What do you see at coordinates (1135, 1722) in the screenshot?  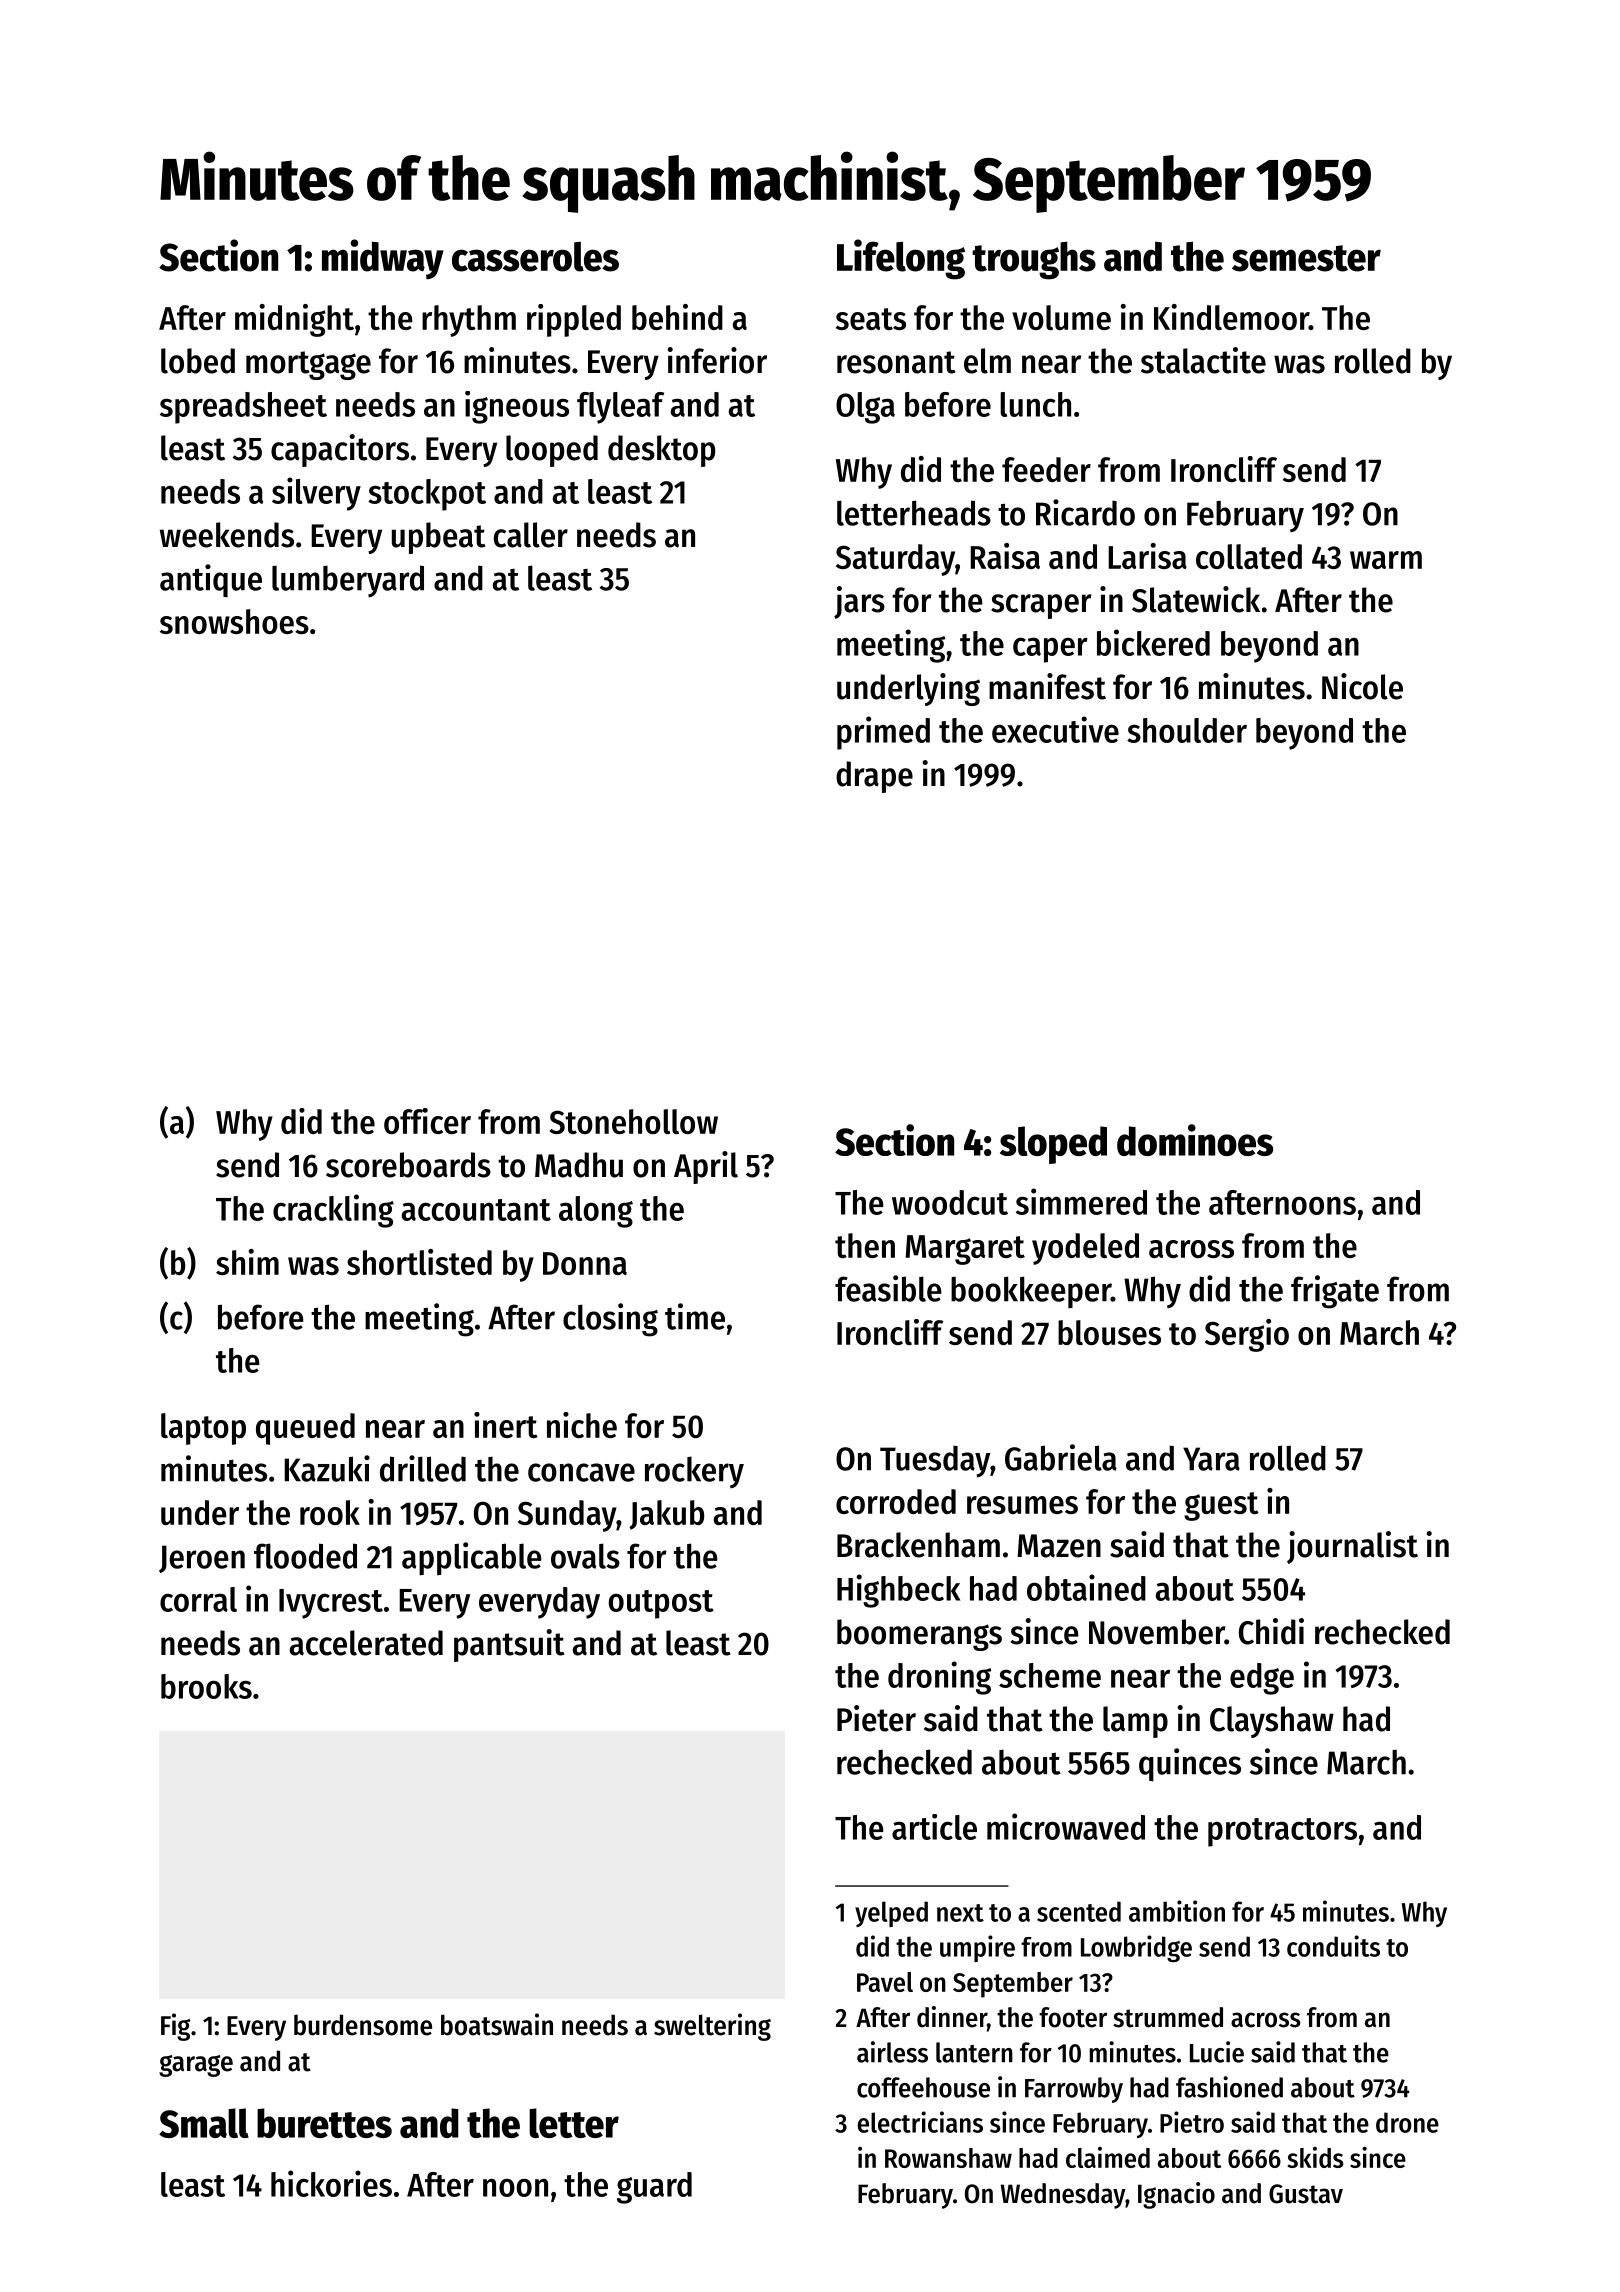 I see `lamp` at bounding box center [1135, 1722].
